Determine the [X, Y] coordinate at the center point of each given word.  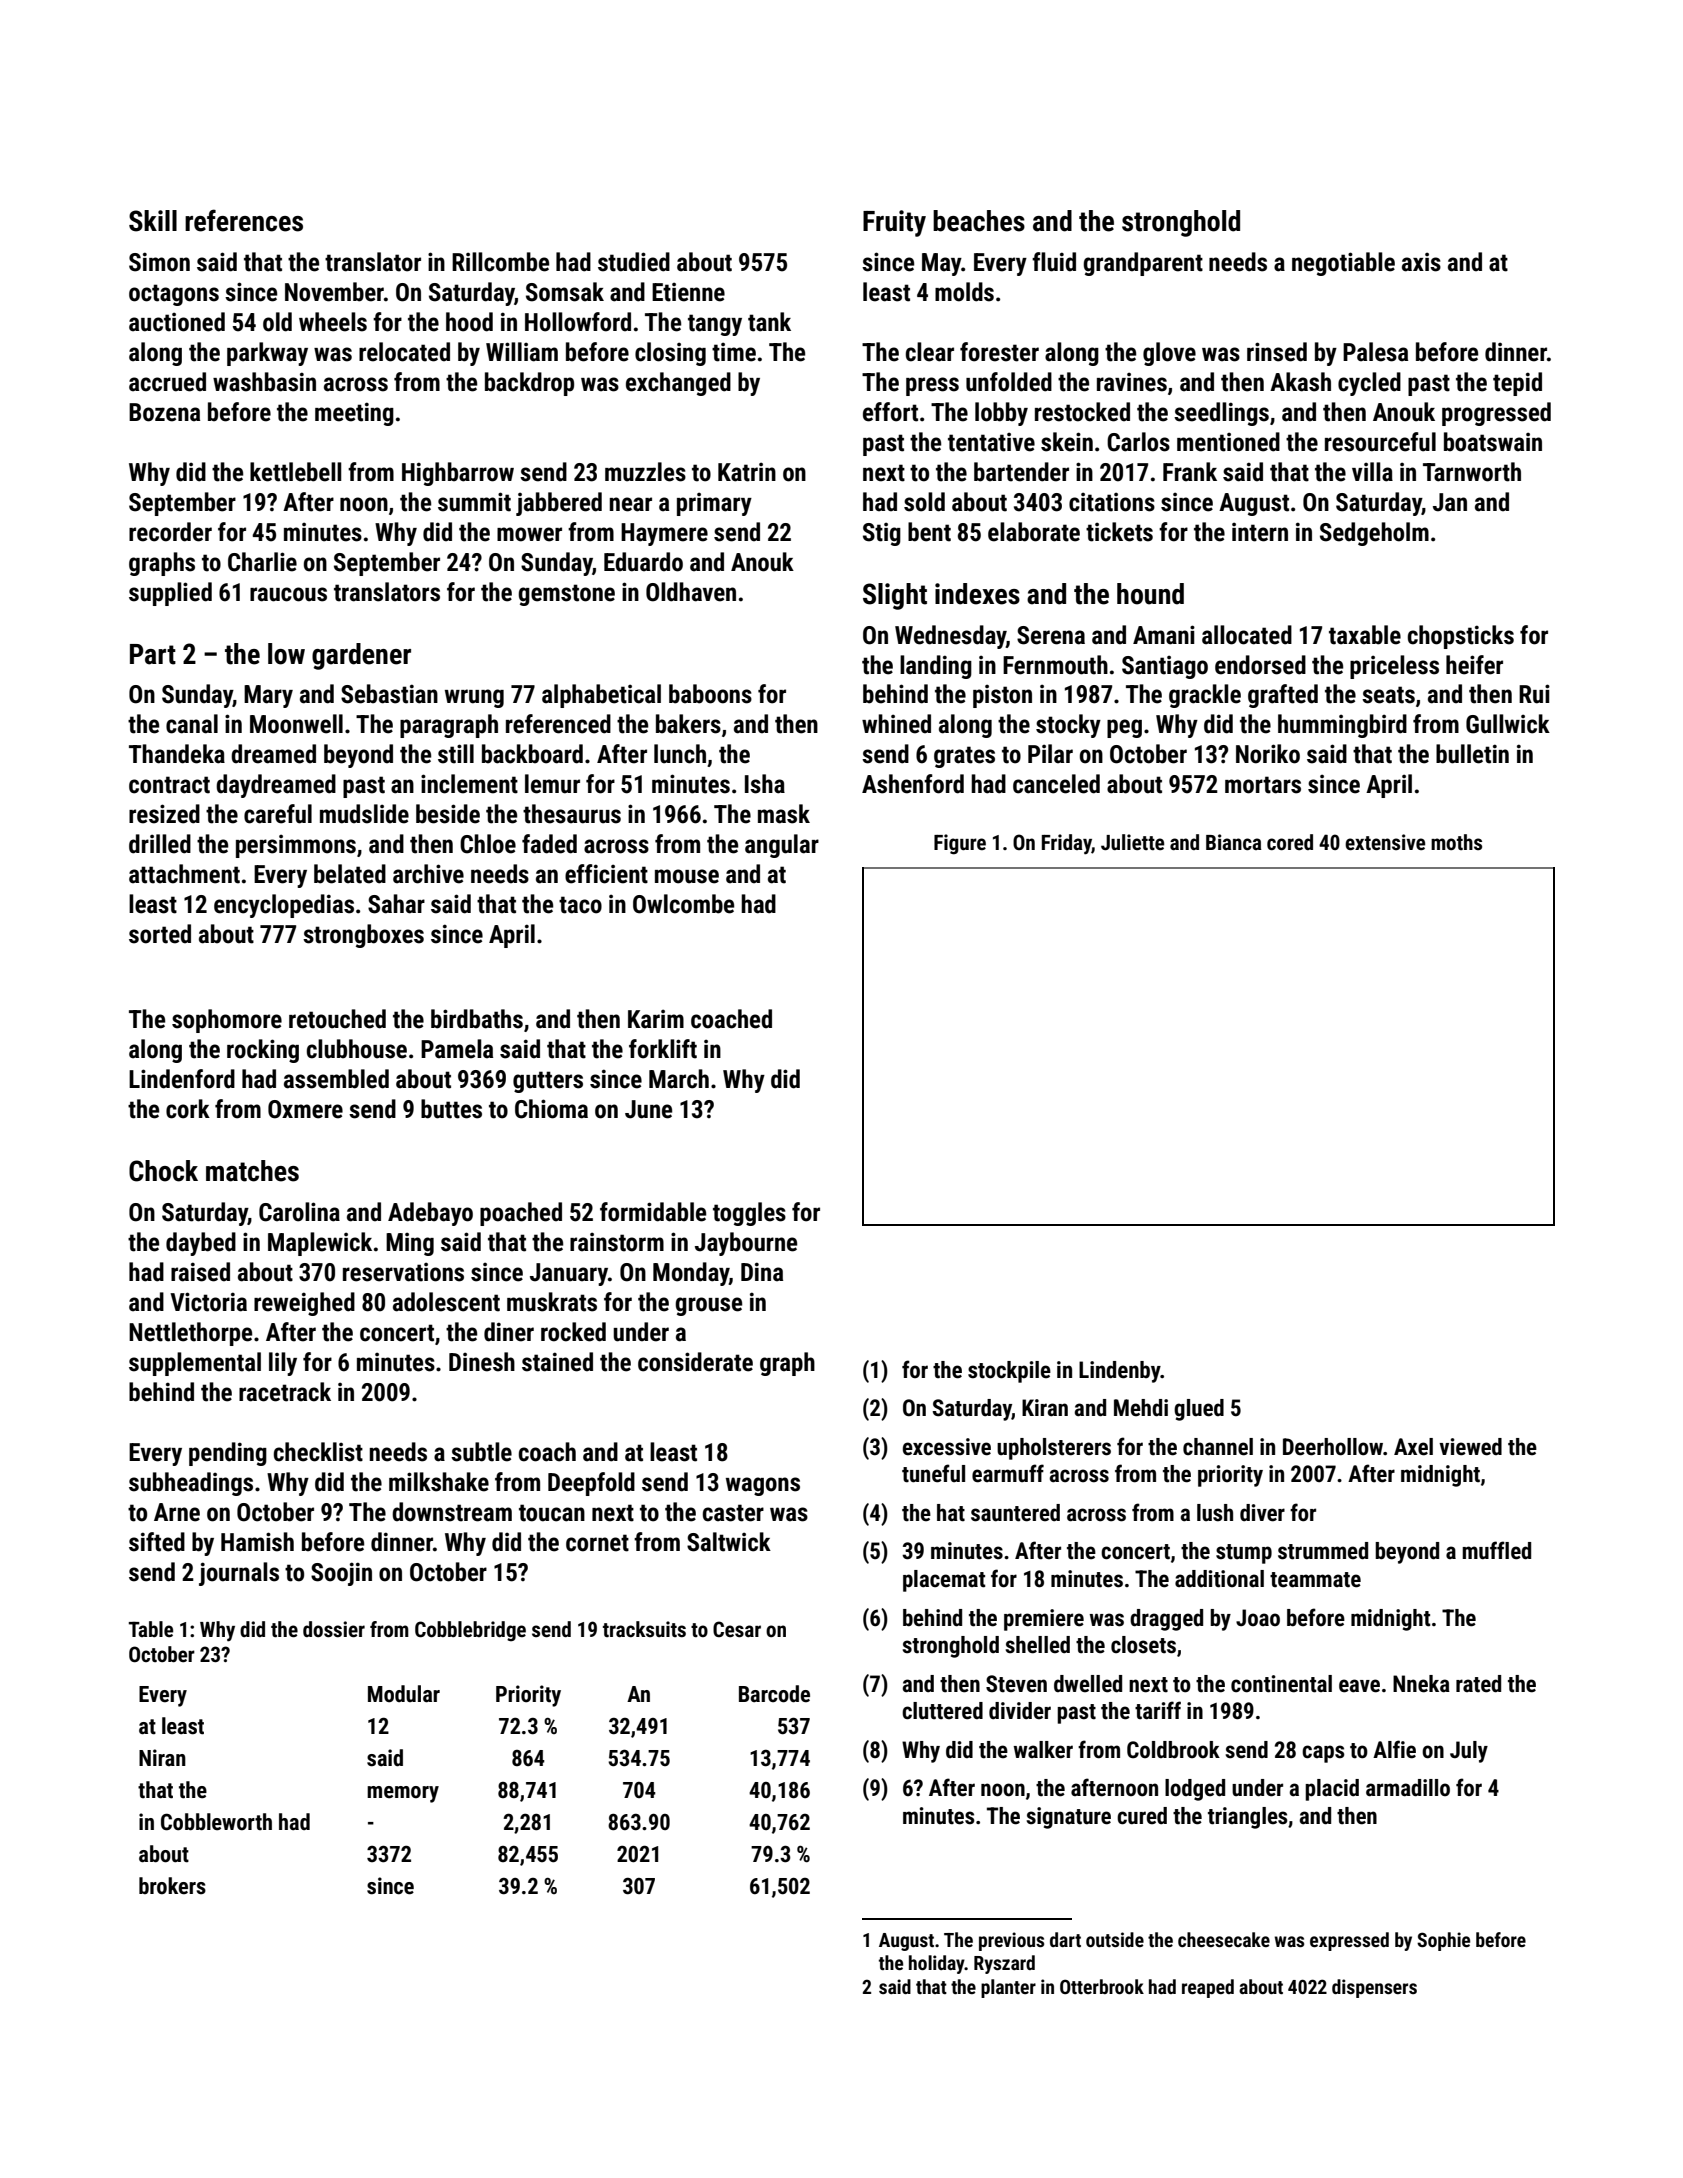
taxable [1365, 635]
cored [1290, 842]
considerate [695, 1362]
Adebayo [430, 1214]
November [334, 292]
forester [999, 352]
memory [403, 1794]
